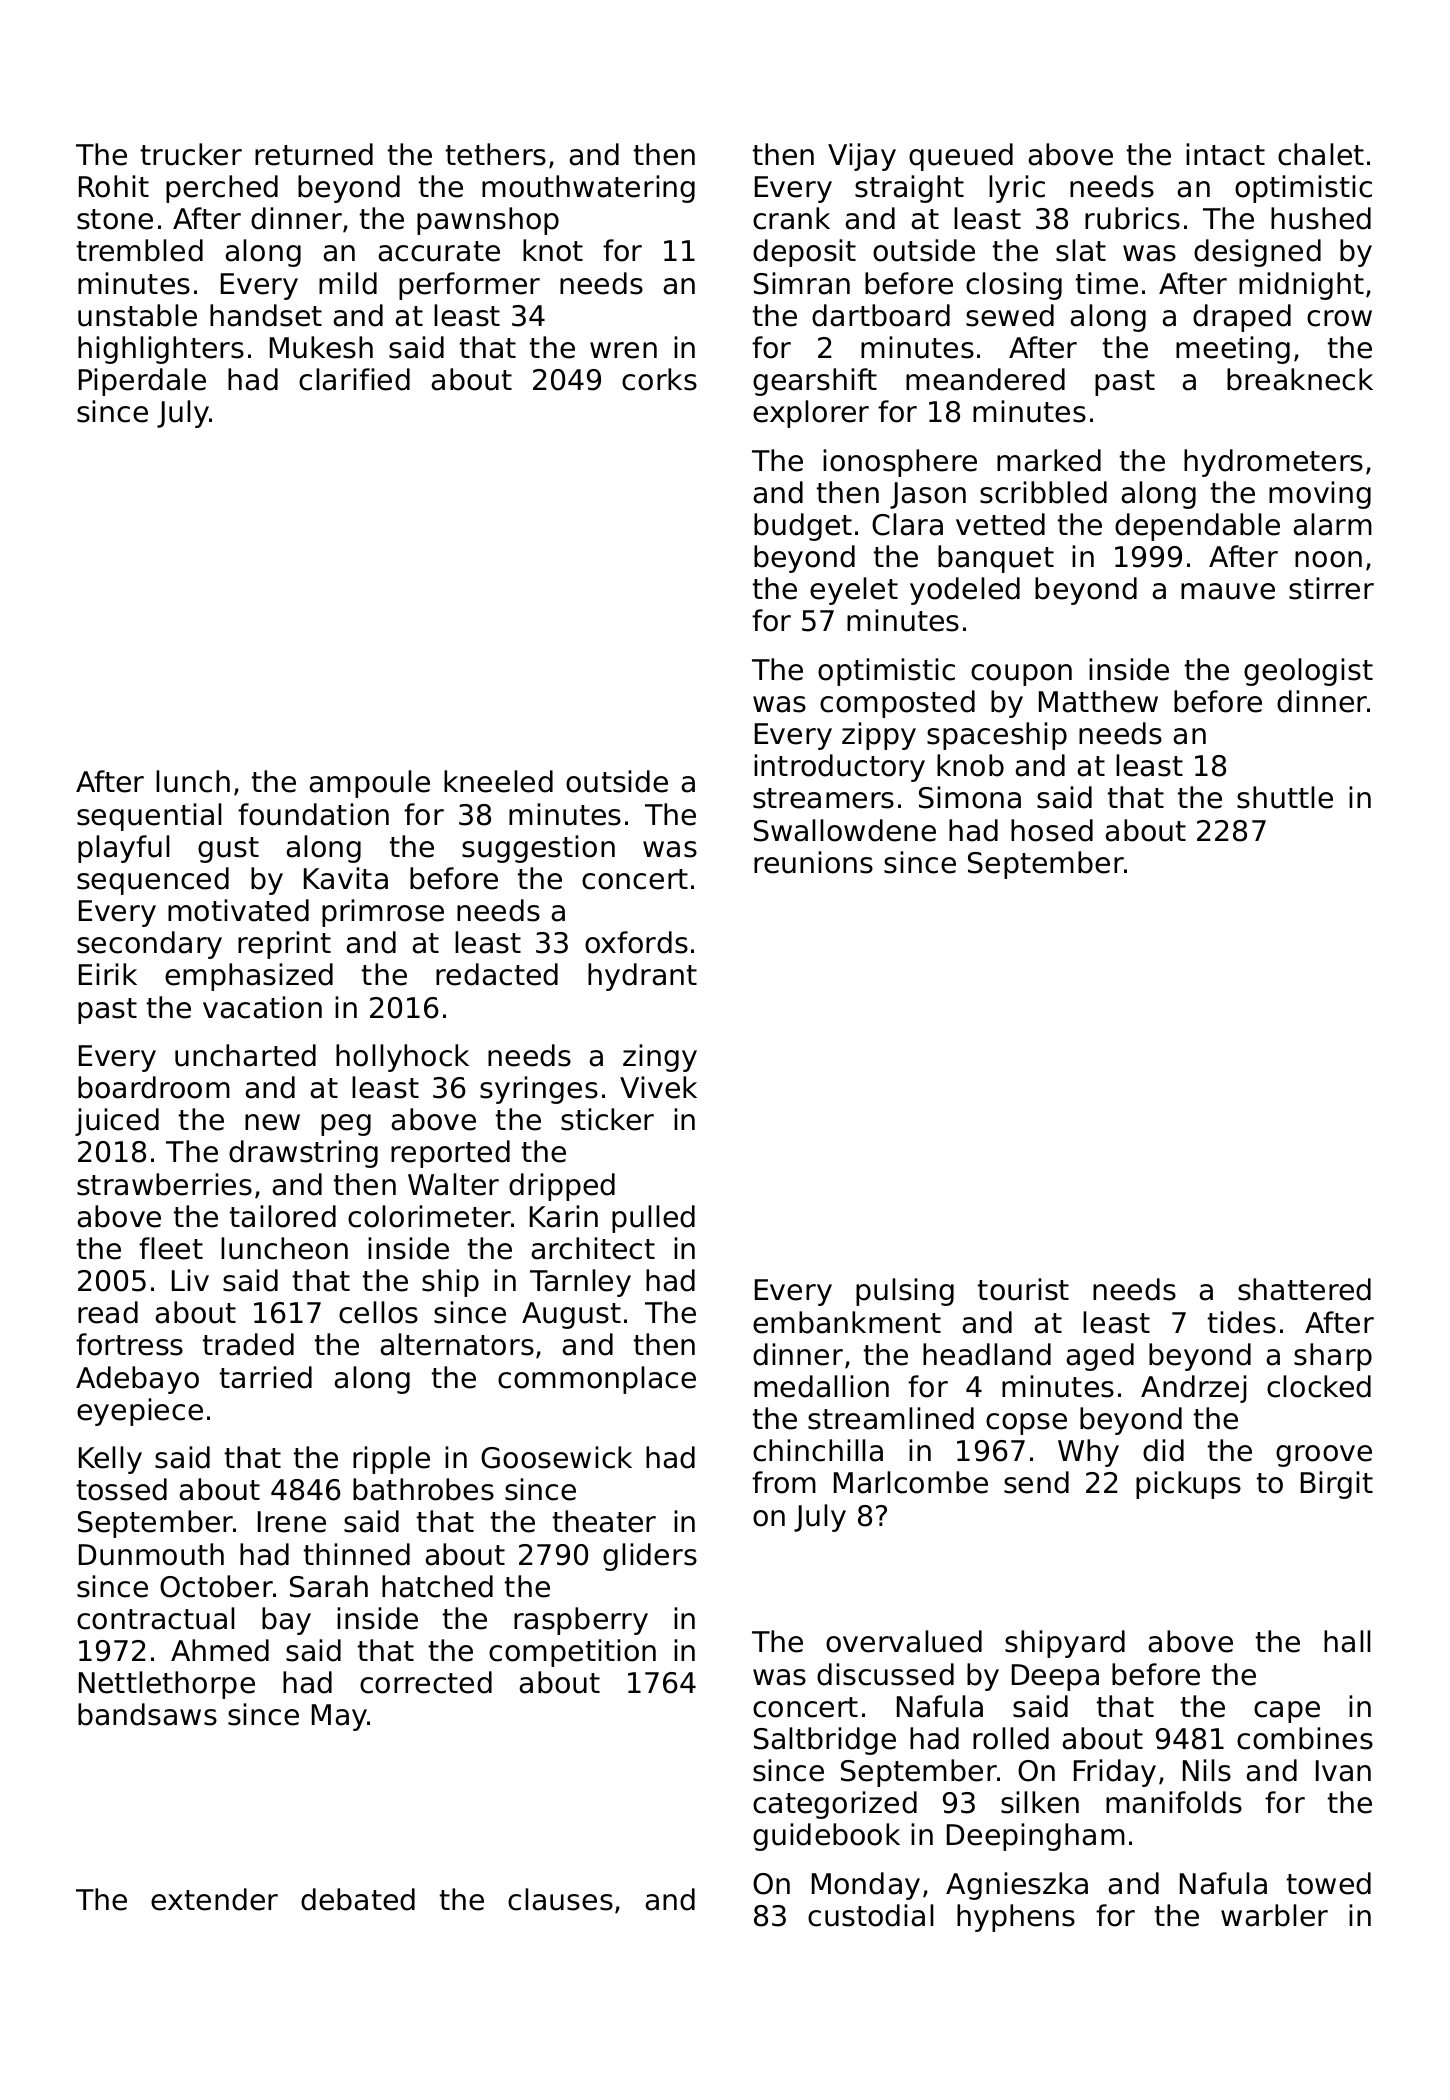 The height and width of the screenshot is (2100, 1450). What do you see at coordinates (222, 189) in the screenshot?
I see `perched` at bounding box center [222, 189].
